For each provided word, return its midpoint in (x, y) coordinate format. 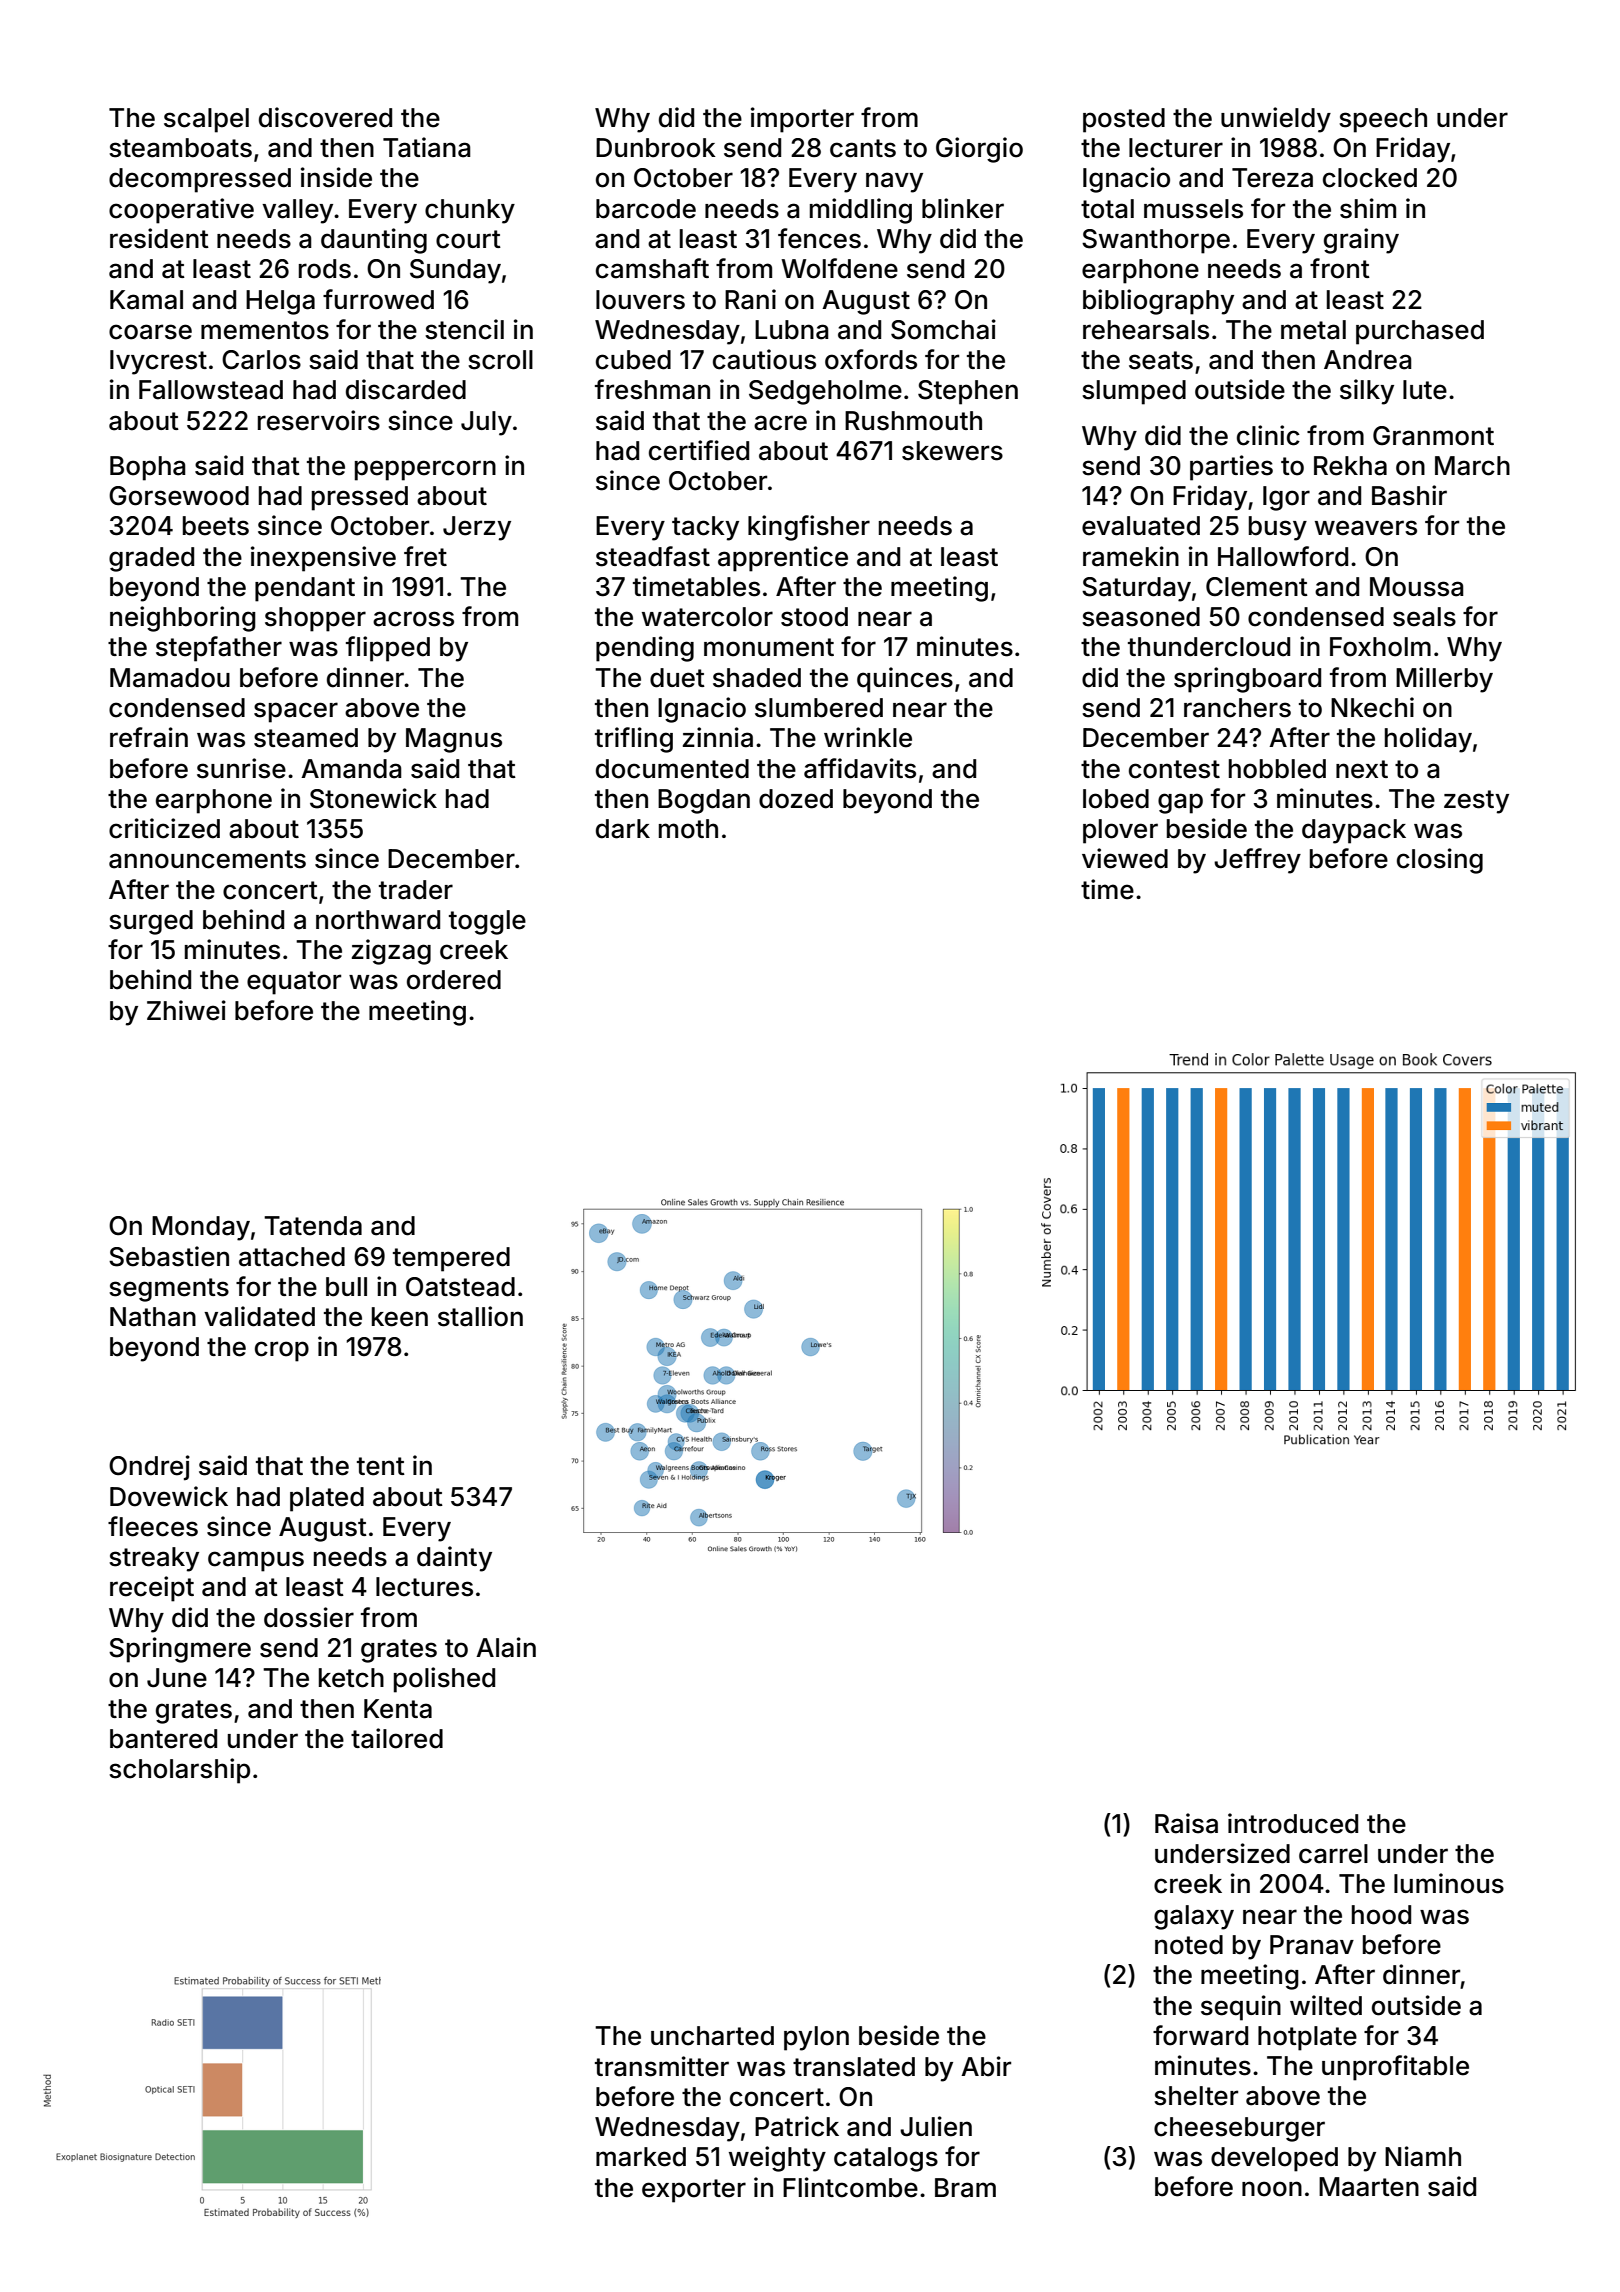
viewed (1125, 858)
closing (1440, 861)
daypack (1354, 831)
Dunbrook (656, 148)
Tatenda (313, 1226)
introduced (1293, 1823)
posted (1124, 120)
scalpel (206, 120)
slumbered (819, 708)
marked (641, 2157)
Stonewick (373, 798)
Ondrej (149, 1468)
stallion (480, 1316)
